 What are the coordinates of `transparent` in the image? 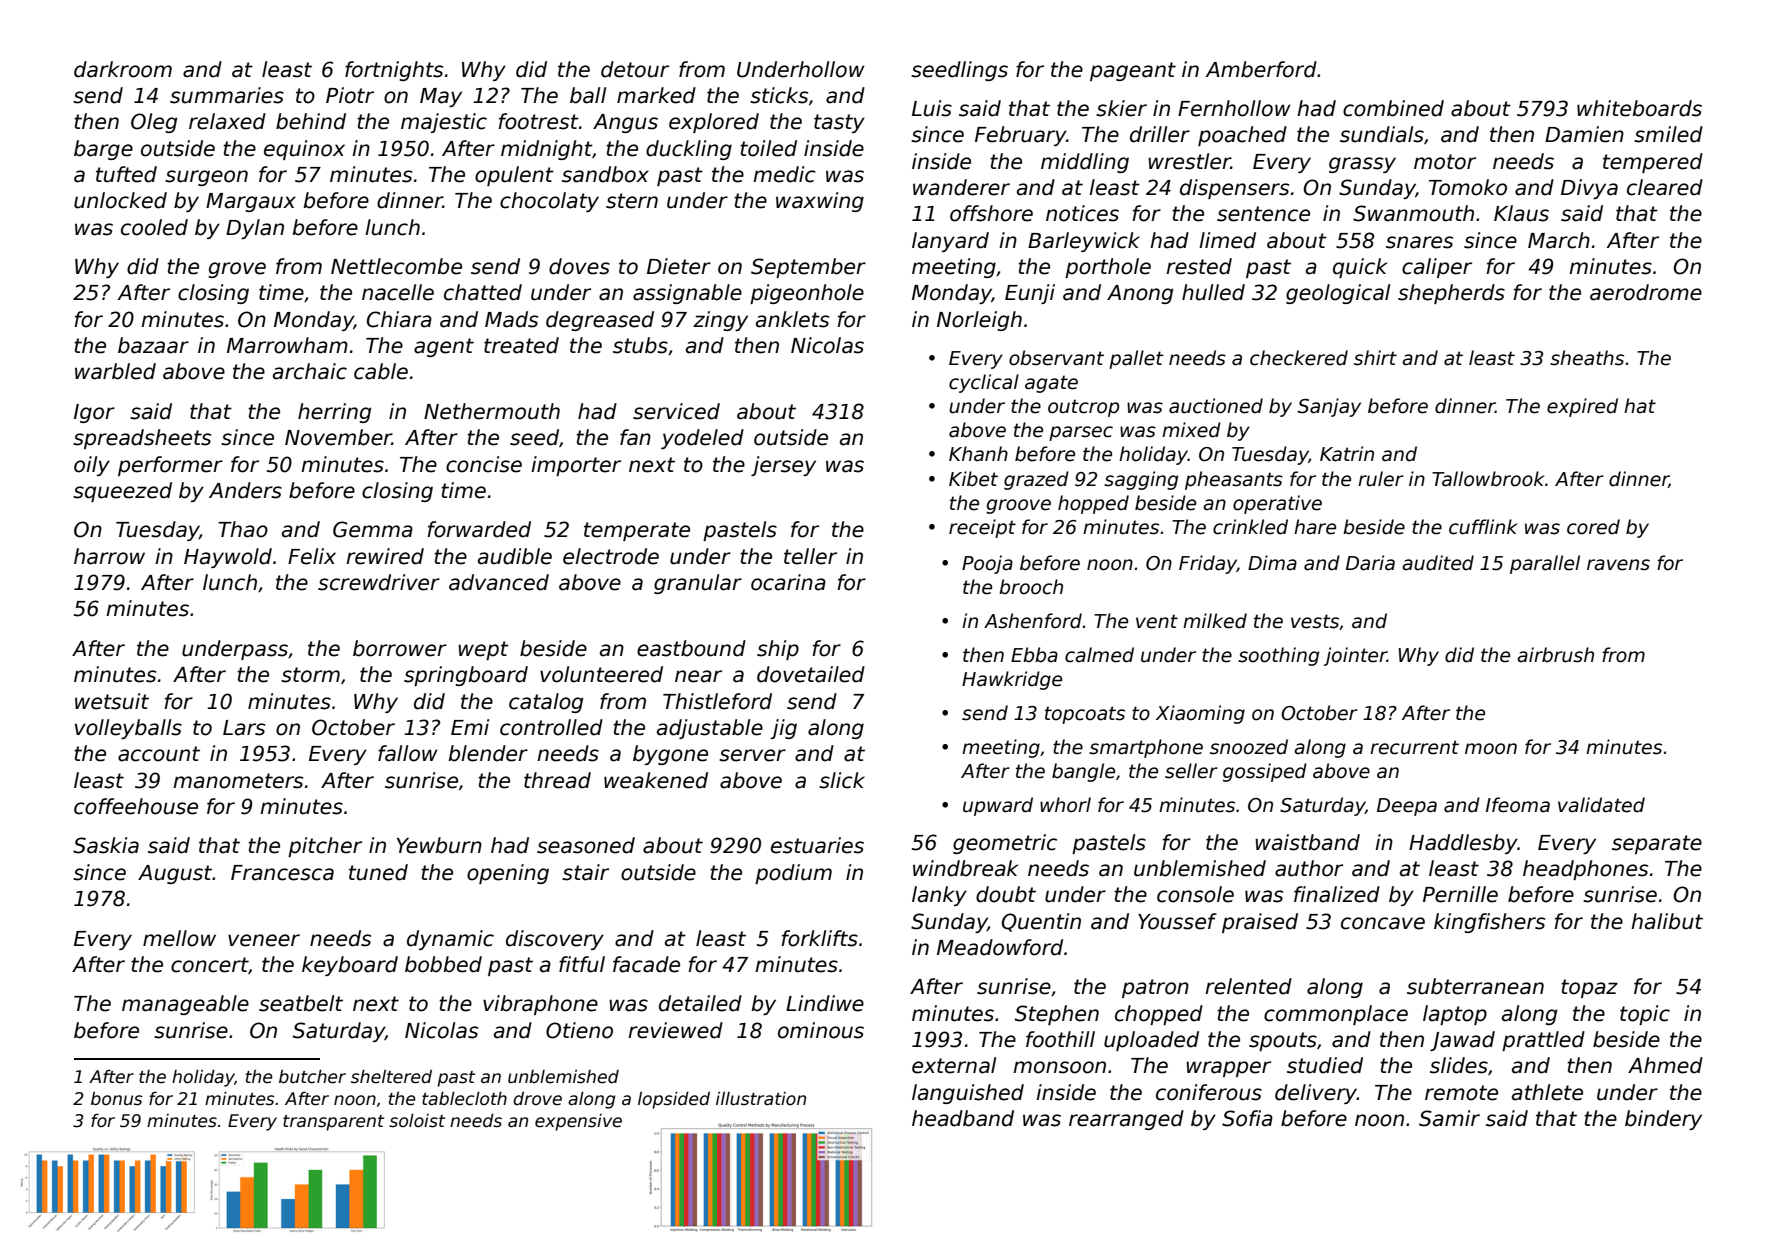 It's located at (333, 1123).
